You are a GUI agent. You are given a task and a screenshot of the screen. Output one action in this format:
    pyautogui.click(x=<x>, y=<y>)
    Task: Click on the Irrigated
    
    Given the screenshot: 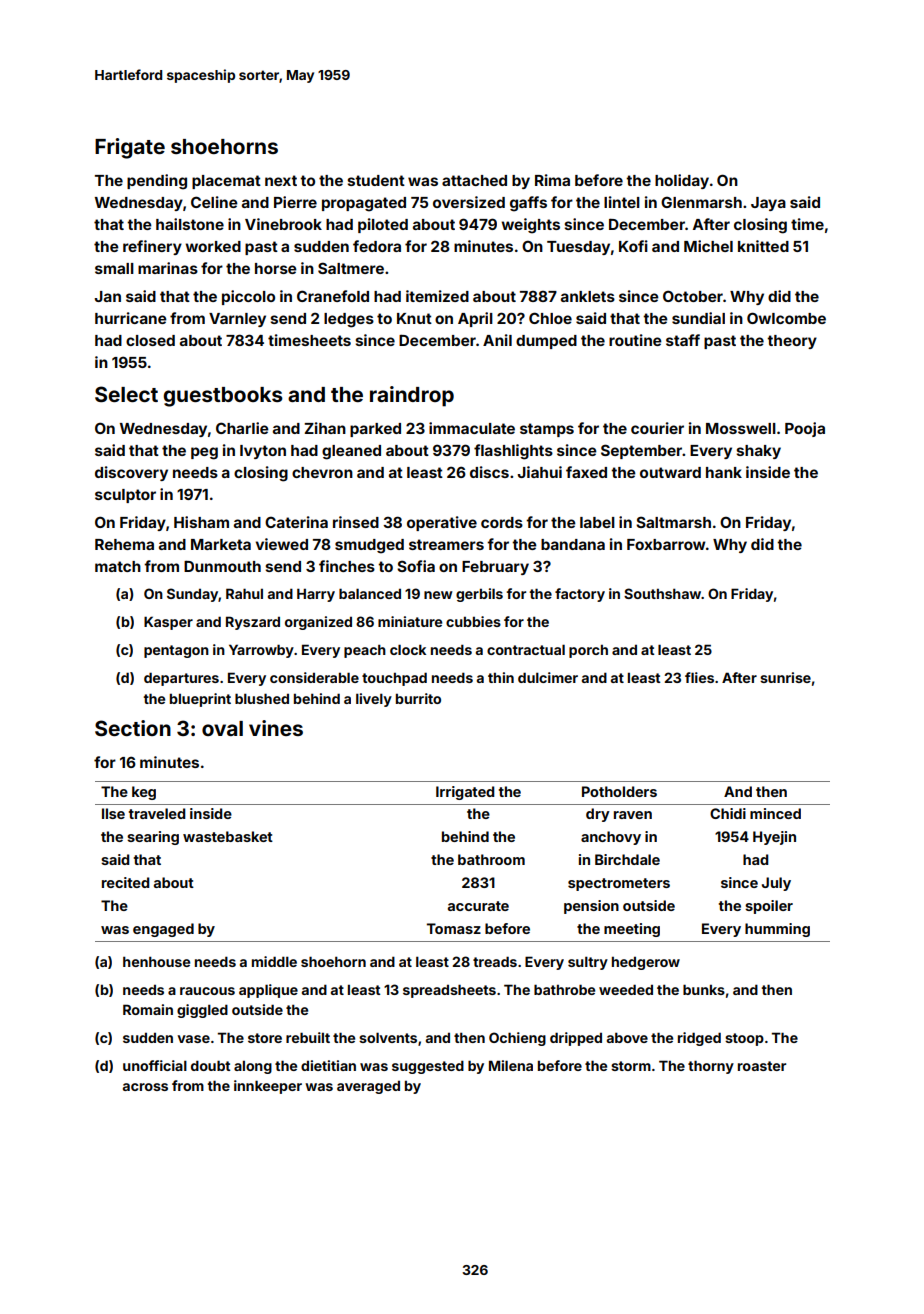 What is the action you would take?
    pyautogui.click(x=465, y=793)
